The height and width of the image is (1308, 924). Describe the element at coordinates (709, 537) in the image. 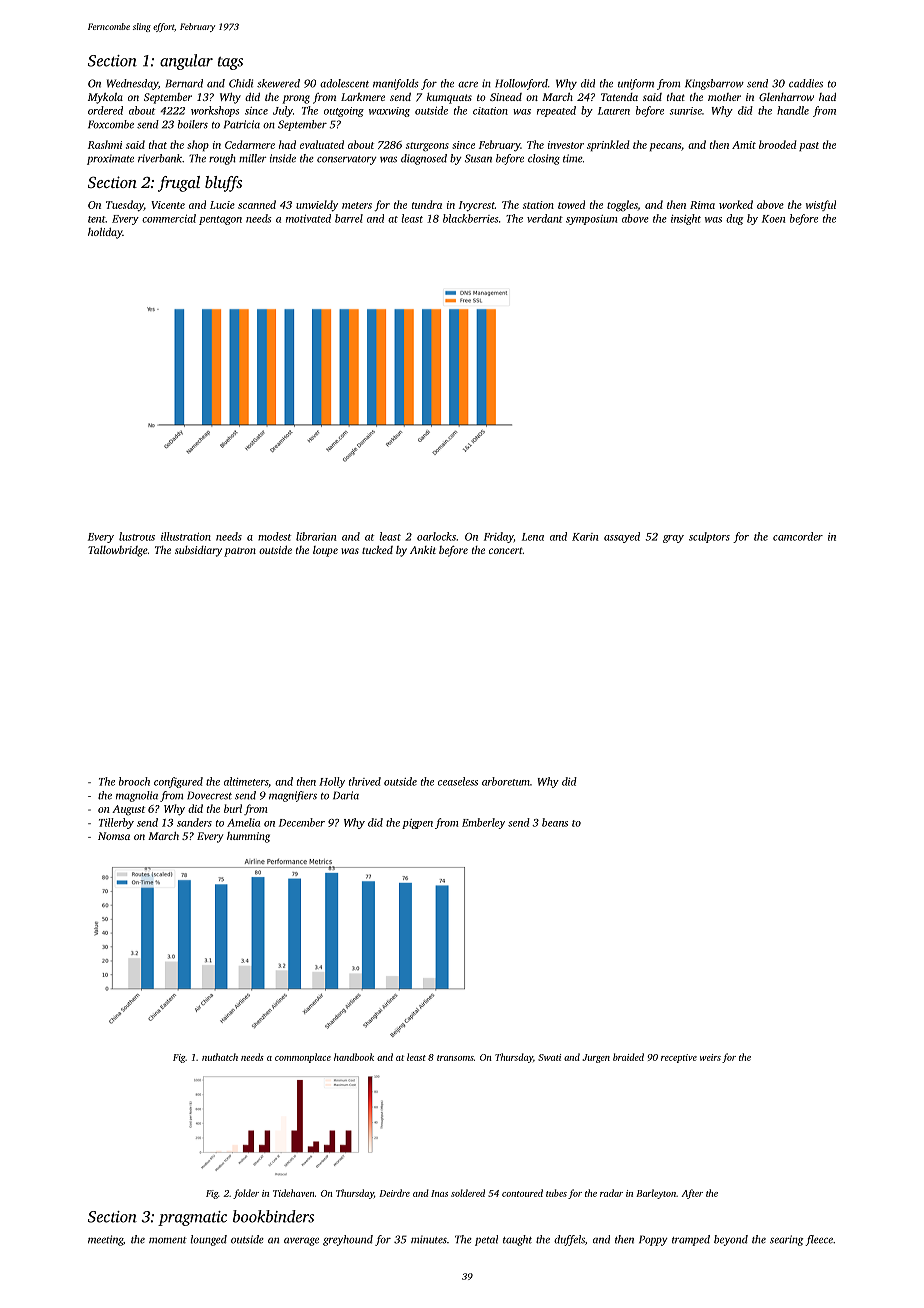

I see `sculptors` at that location.
